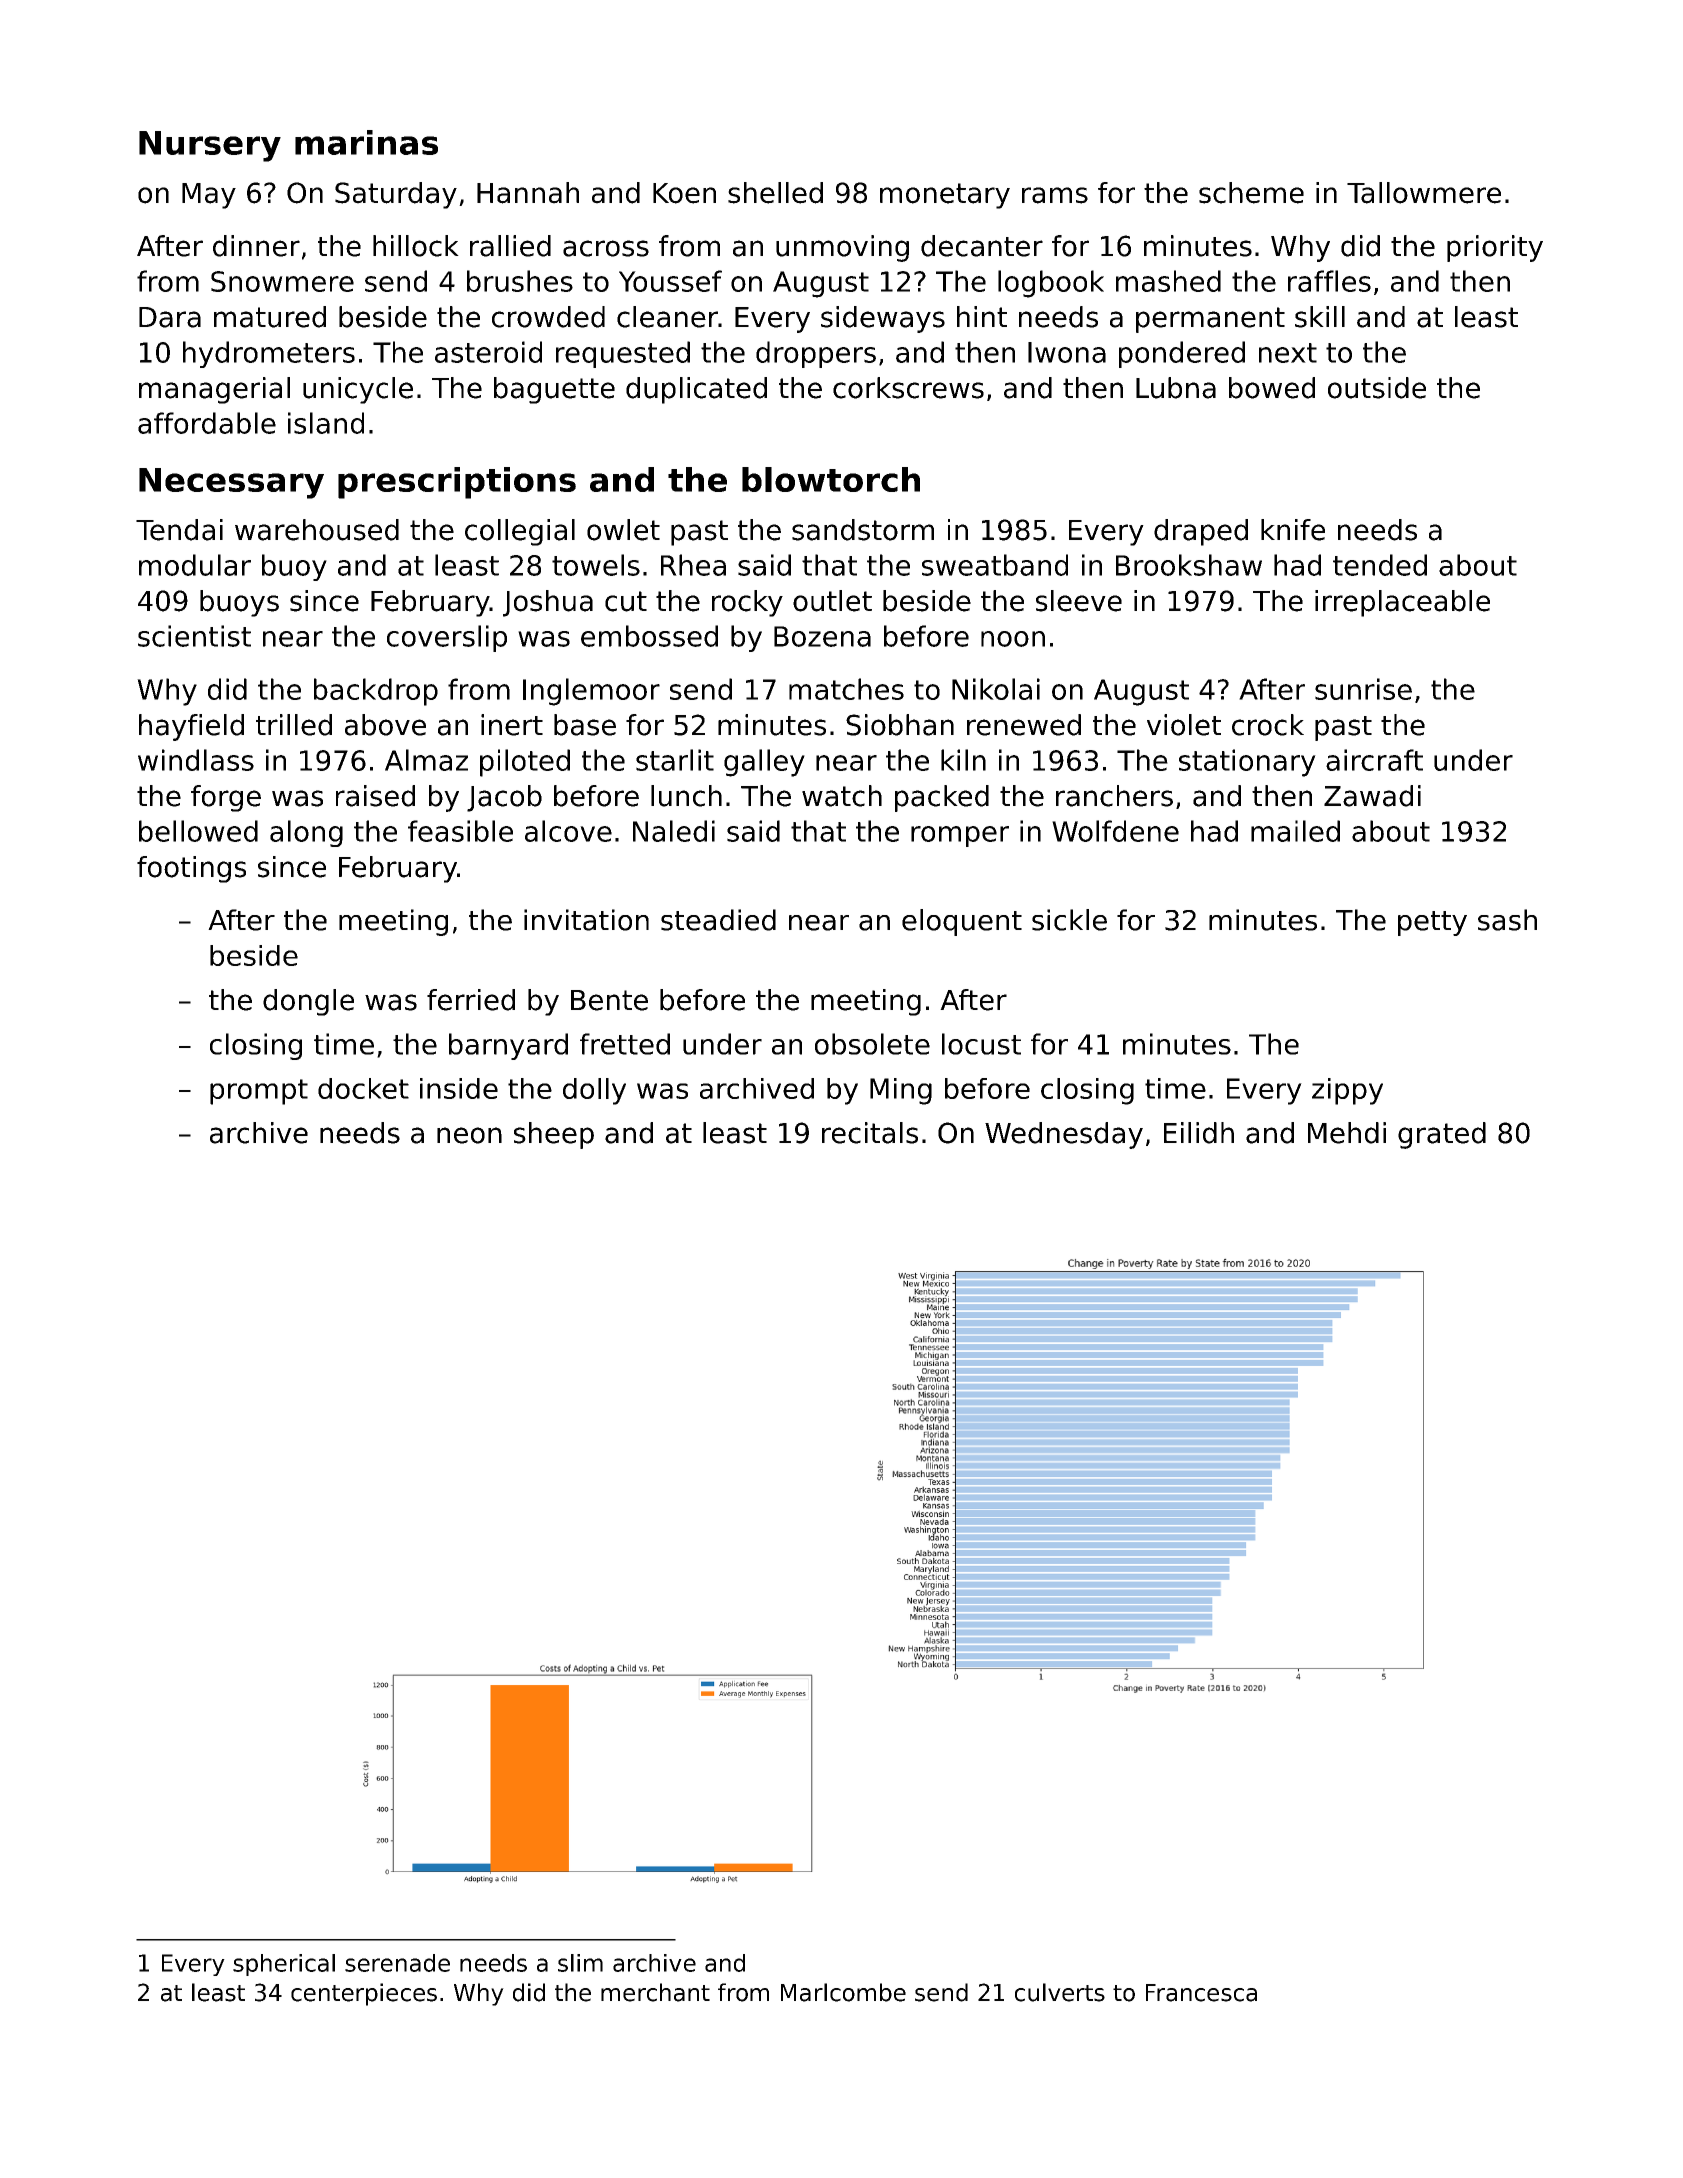 The width and height of the image is (1683, 2178). What do you see at coordinates (1251, 193) in the image?
I see `scheme` at bounding box center [1251, 193].
